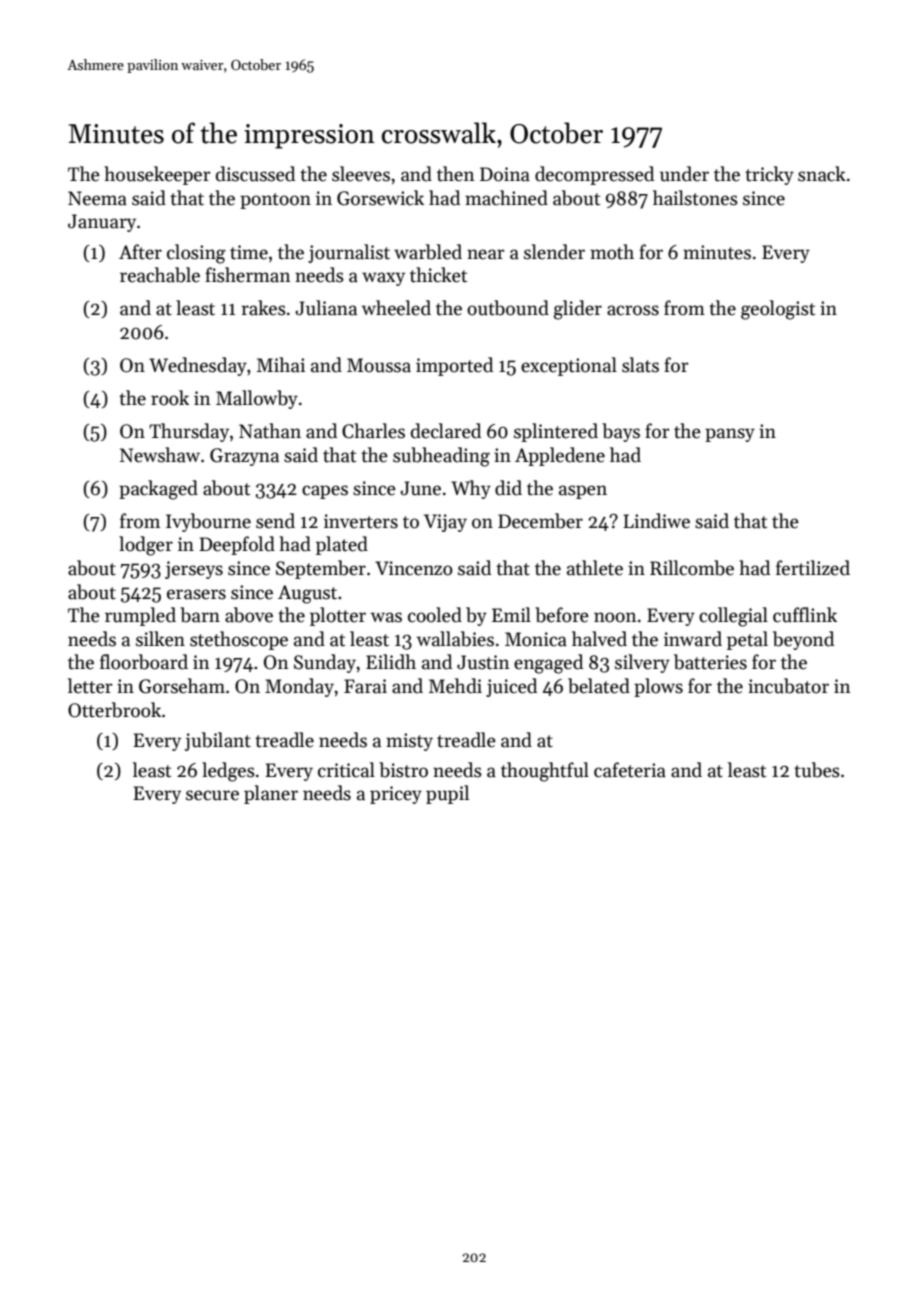  What do you see at coordinates (583, 492) in the screenshot?
I see `aspen` at bounding box center [583, 492].
